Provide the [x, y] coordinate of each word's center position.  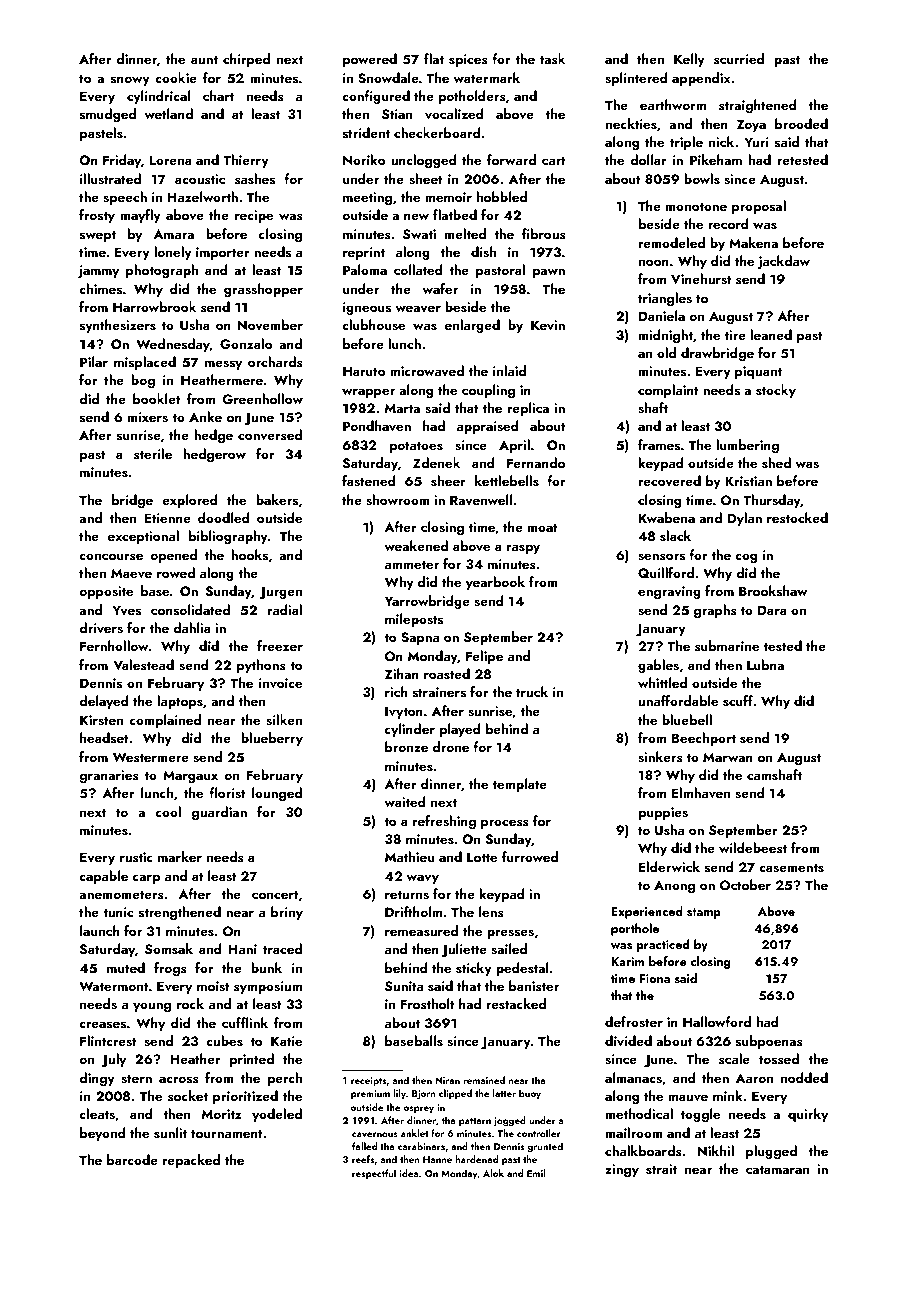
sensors [661, 557]
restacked [516, 1003]
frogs [170, 969]
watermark [486, 77]
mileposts [414, 620]
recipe [254, 216]
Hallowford [717, 1021]
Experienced [647, 912]
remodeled [672, 242]
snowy [130, 81]
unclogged [424, 161]
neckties [631, 123]
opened [173, 556]
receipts [368, 1081]
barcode [132, 1159]
